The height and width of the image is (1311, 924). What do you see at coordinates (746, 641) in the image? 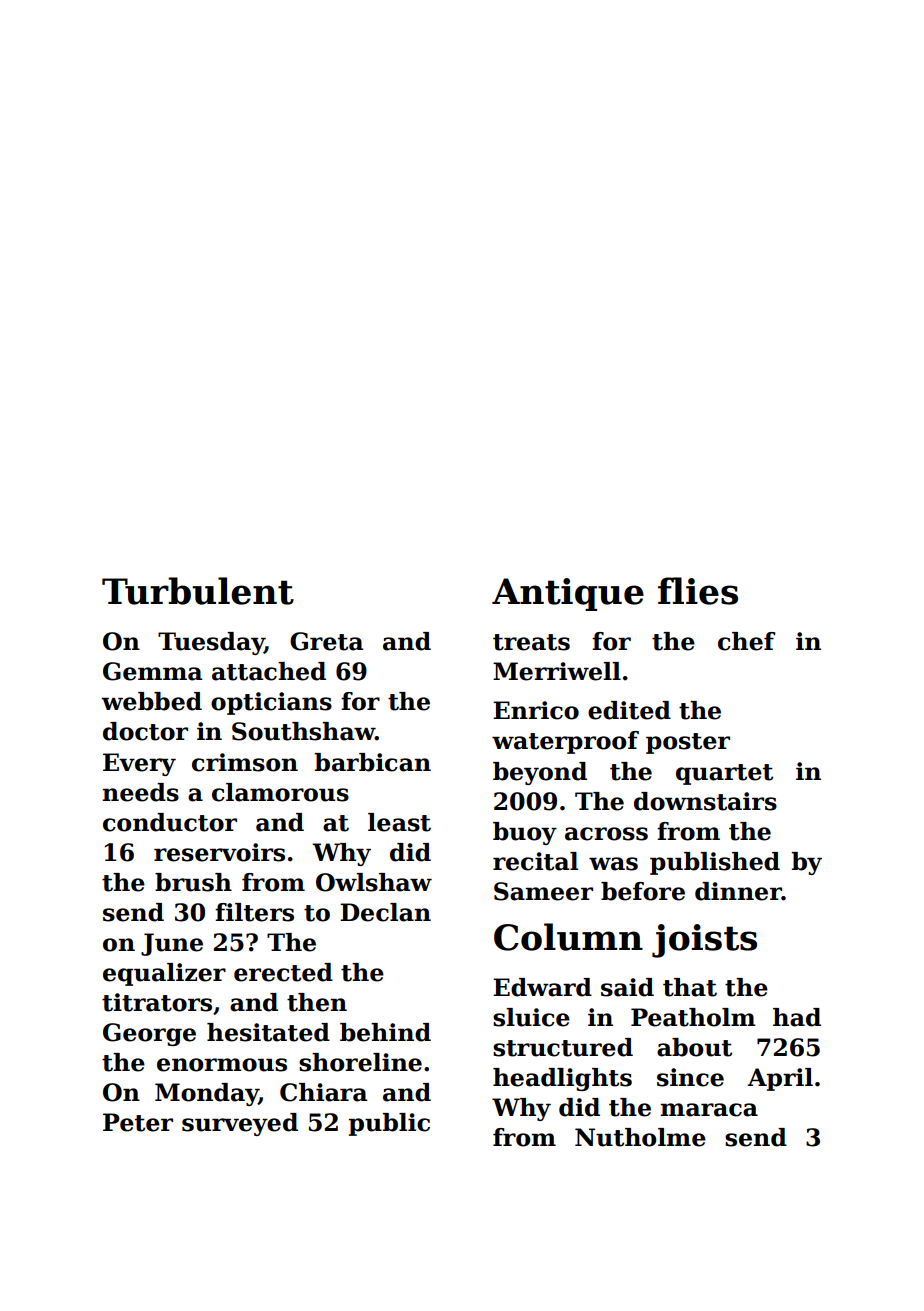
I see `chef` at bounding box center [746, 641].
